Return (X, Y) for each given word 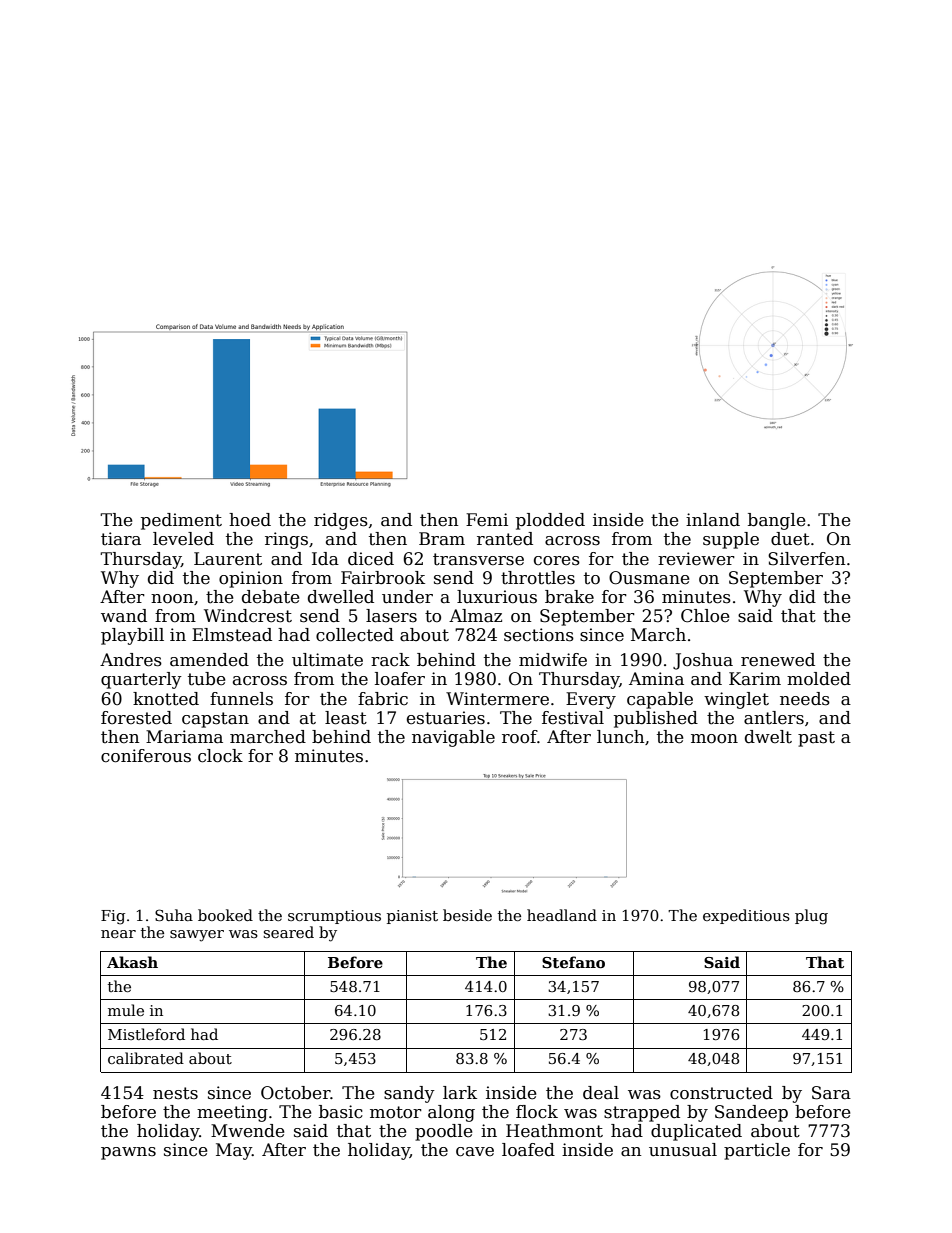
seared (288, 932)
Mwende (248, 1131)
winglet (736, 700)
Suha (174, 915)
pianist (412, 917)
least (346, 718)
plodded (550, 521)
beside (467, 915)
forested (136, 718)
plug (811, 917)
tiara (121, 539)
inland (713, 519)
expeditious (746, 916)
